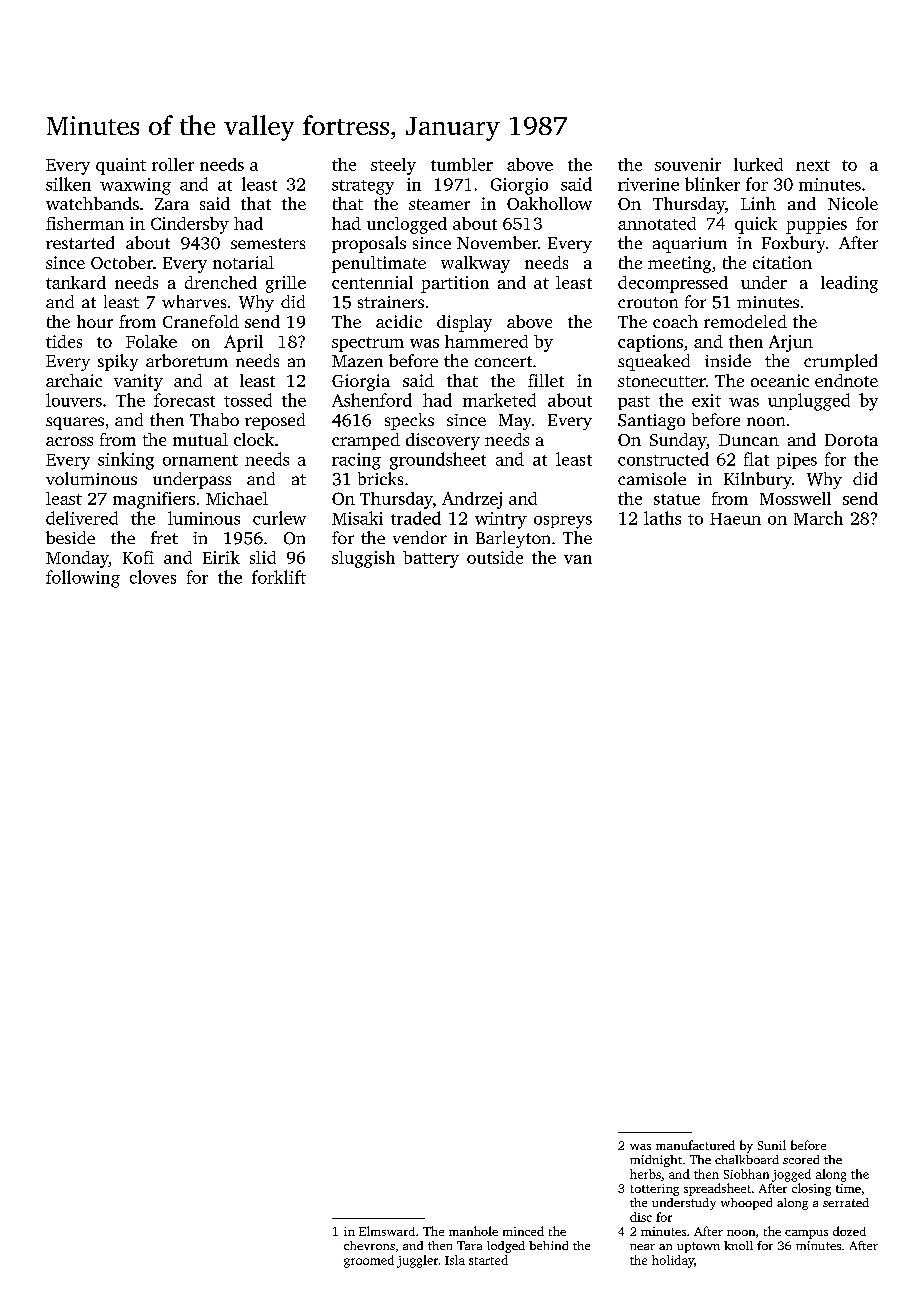  Describe the element at coordinates (673, 1261) in the document. I see `holiday` at that location.
